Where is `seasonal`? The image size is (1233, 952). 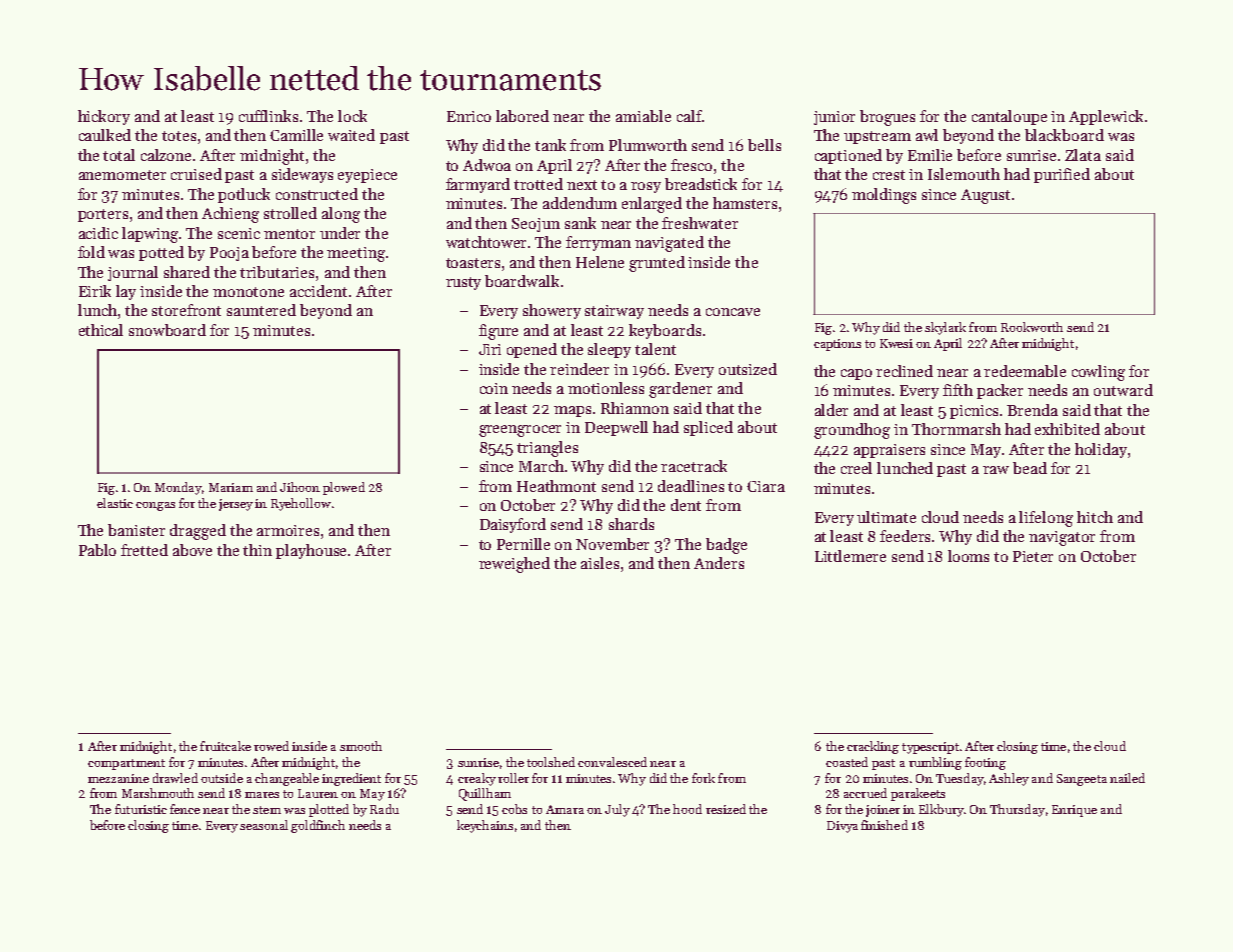
seasonal is located at coordinates (264, 825).
